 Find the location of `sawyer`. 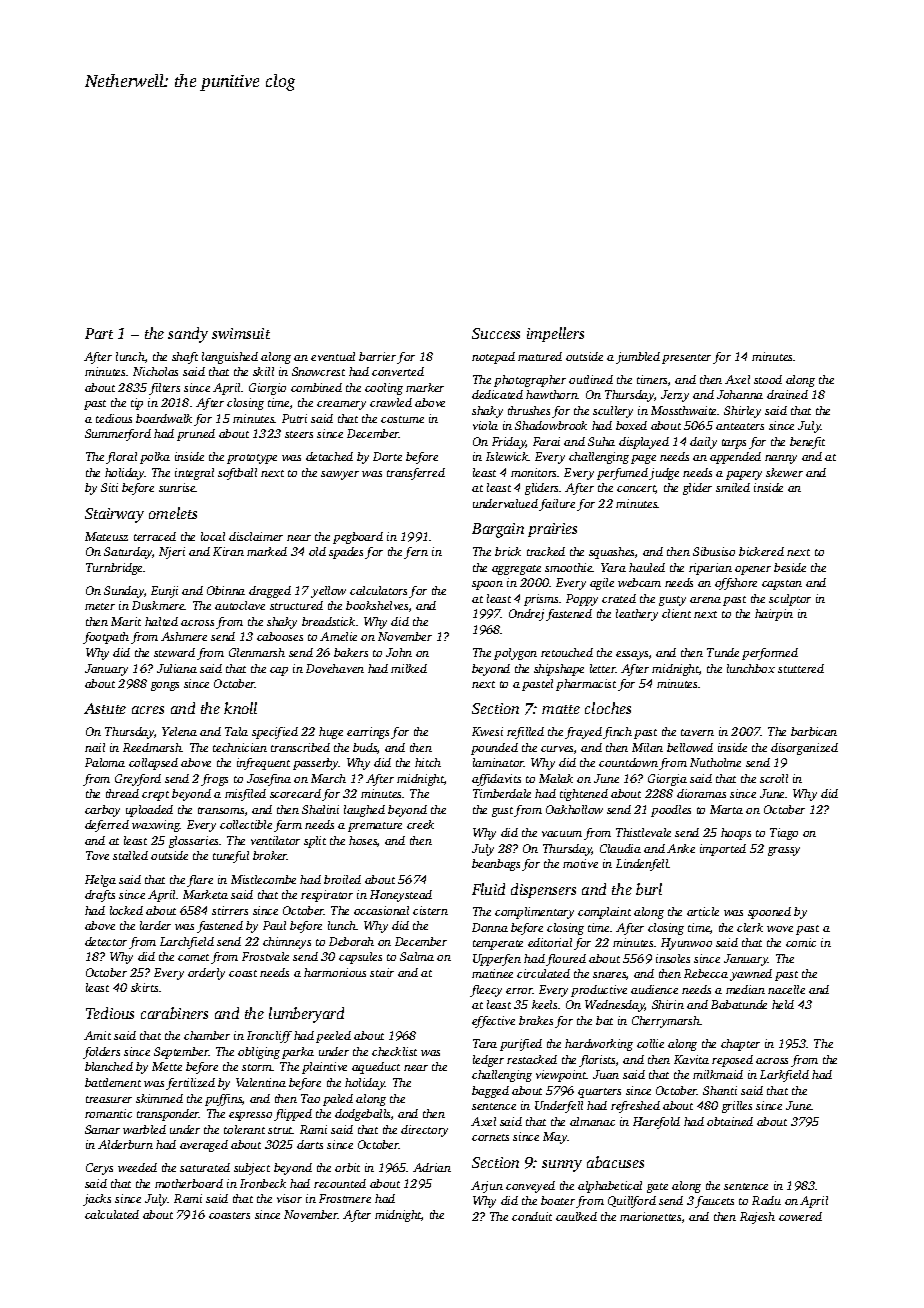

sawyer is located at coordinates (340, 475).
